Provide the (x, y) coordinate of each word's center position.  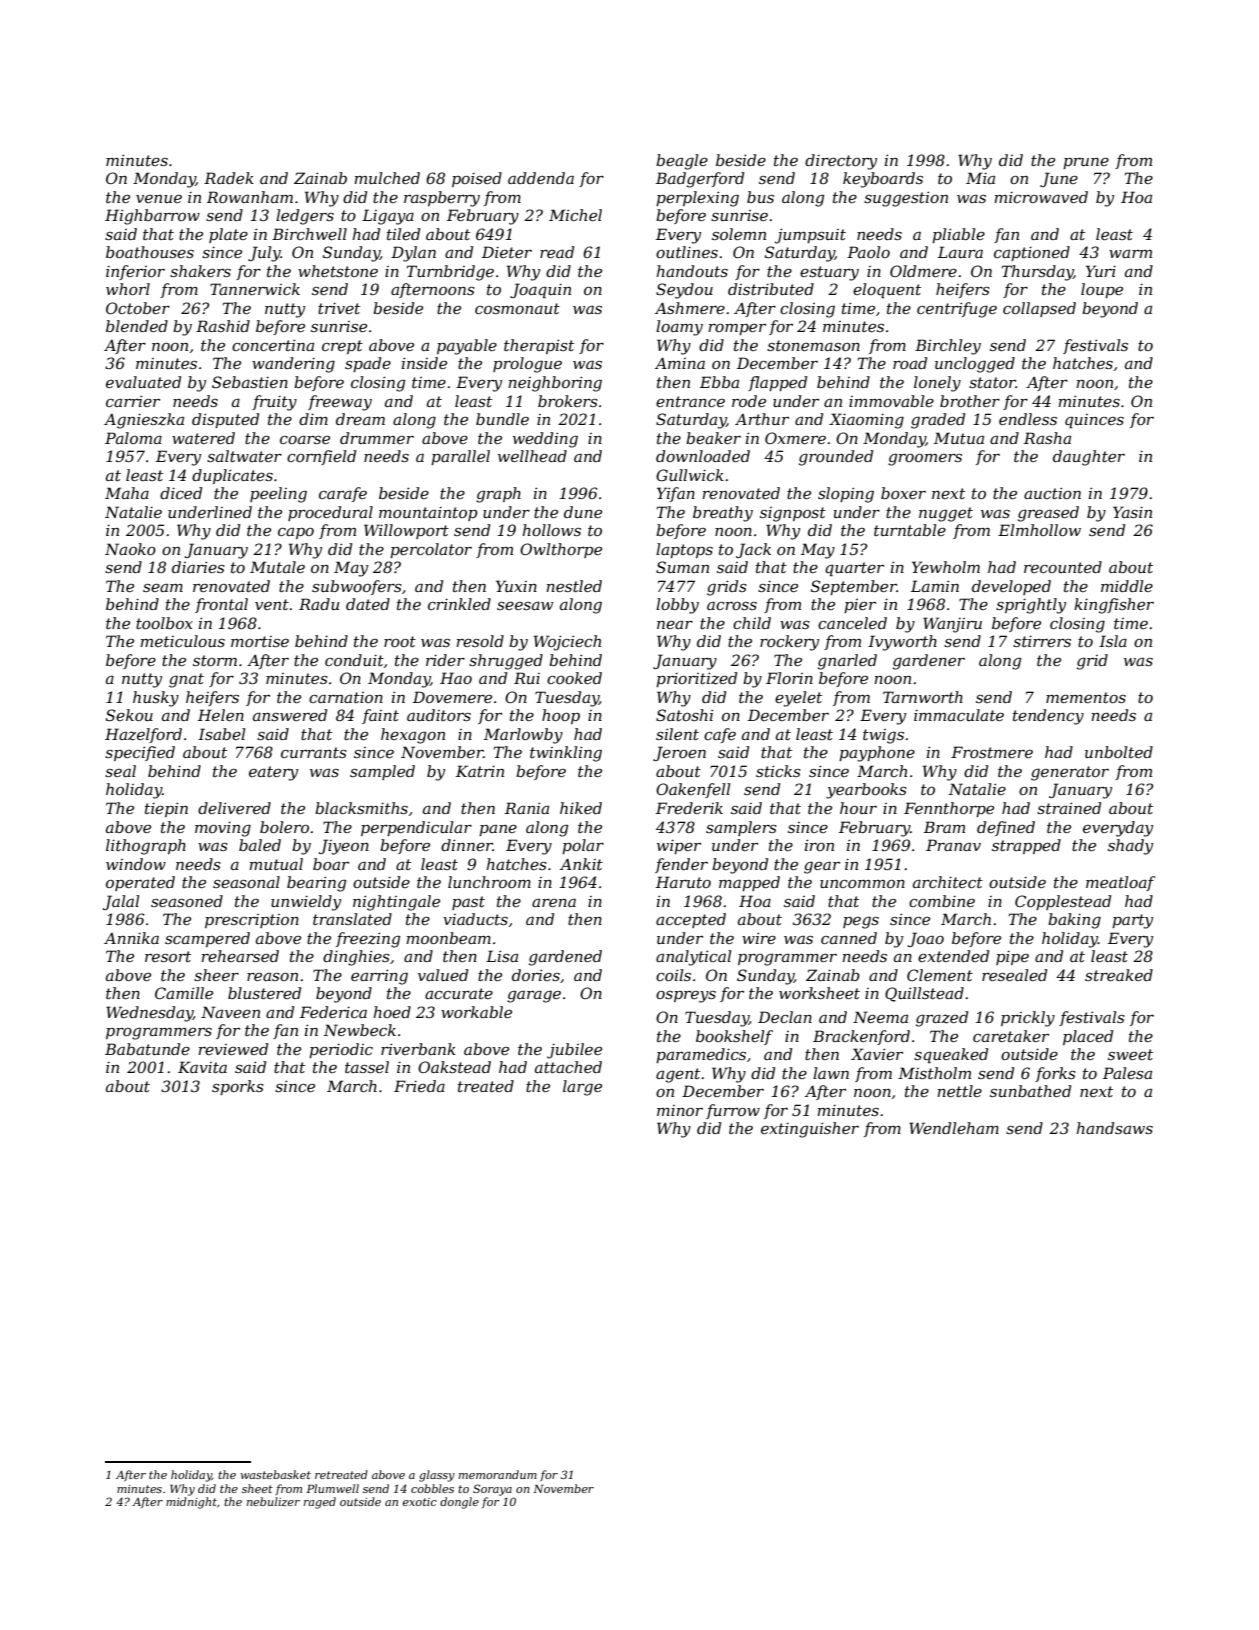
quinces (1094, 421)
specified (140, 753)
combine (942, 901)
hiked (581, 808)
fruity (274, 403)
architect (948, 882)
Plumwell (332, 1488)
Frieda (419, 1086)
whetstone (338, 271)
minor (680, 1110)
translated (352, 919)
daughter (1089, 458)
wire (759, 938)
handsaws (1114, 1128)
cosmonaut (517, 308)
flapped (777, 383)
